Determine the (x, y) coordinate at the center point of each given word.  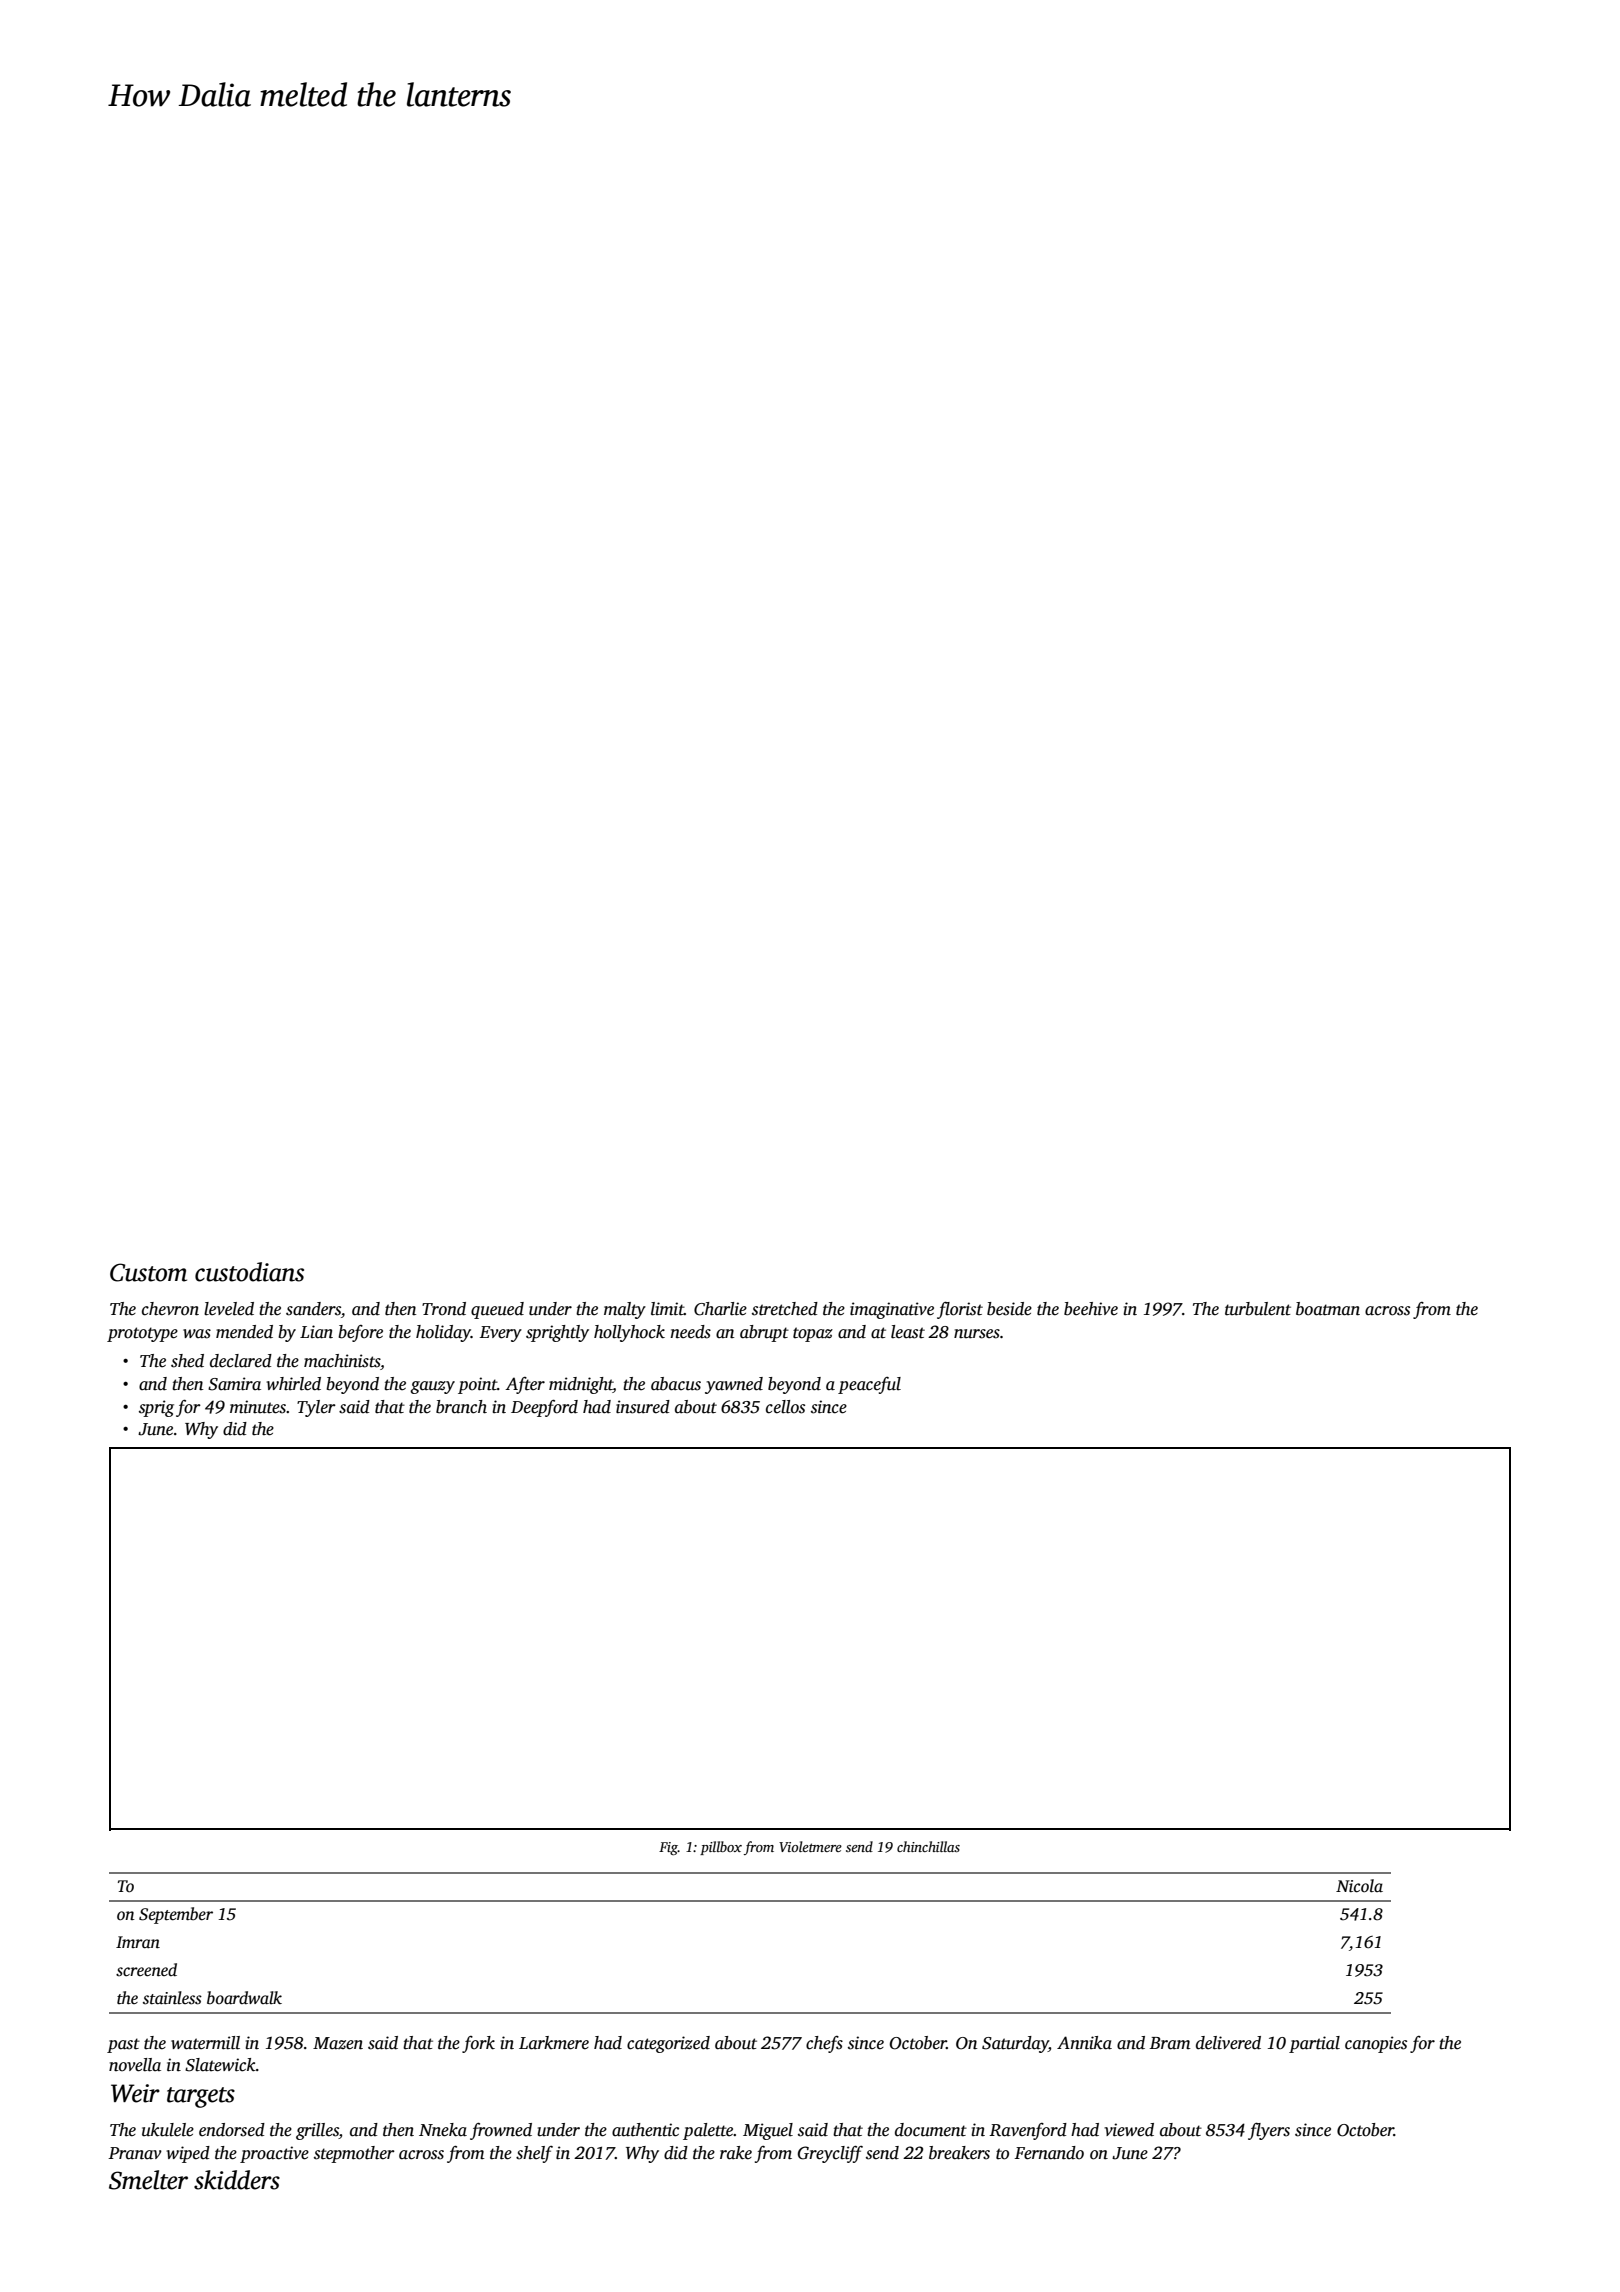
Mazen (338, 2043)
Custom (148, 1272)
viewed (1129, 2130)
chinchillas (928, 1846)
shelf (534, 2154)
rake (736, 2153)
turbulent (1258, 1309)
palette (708, 2131)
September (176, 1915)
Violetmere (810, 1846)
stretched (785, 1309)
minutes (258, 1407)
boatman (1328, 1309)
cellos (785, 1407)
